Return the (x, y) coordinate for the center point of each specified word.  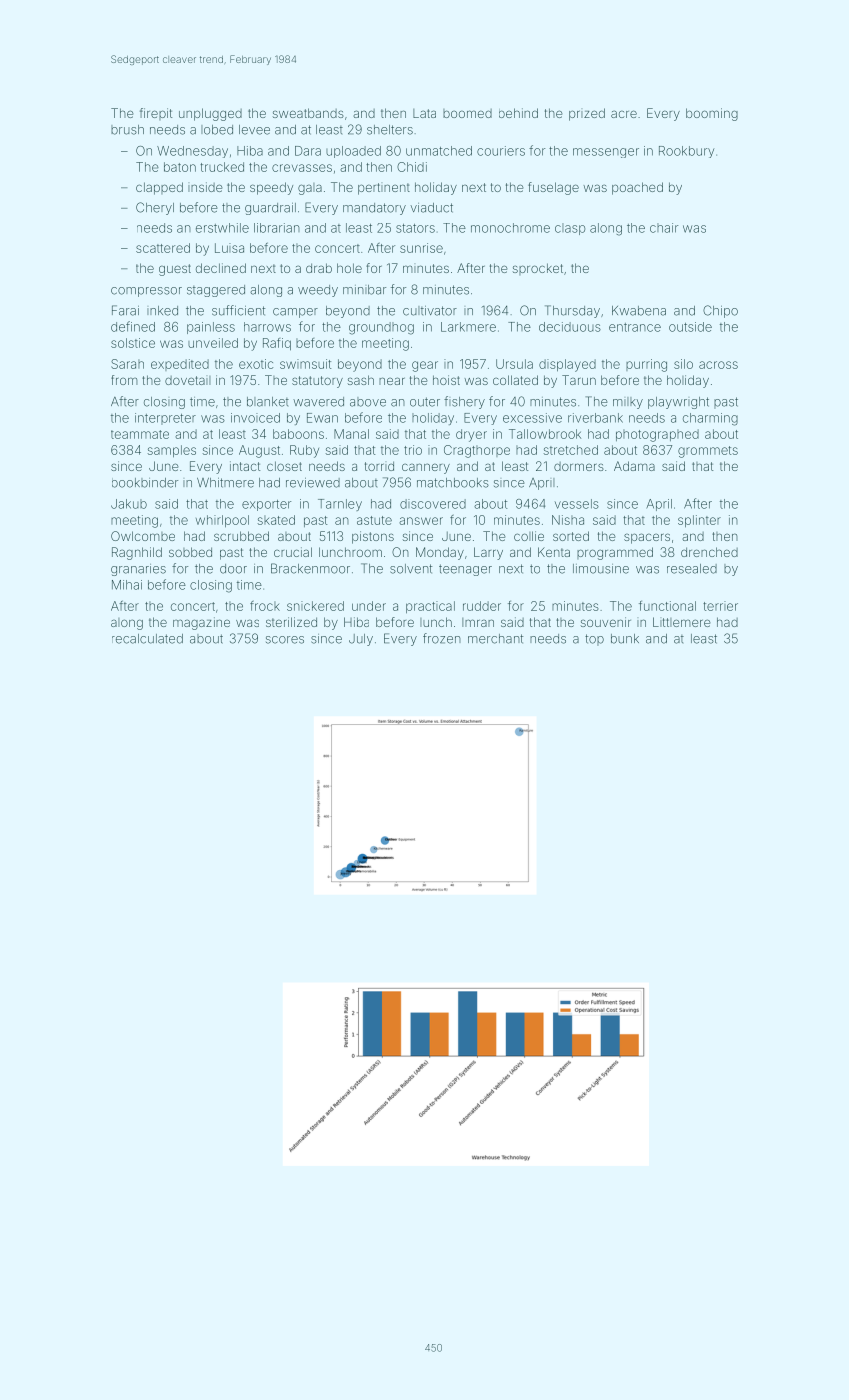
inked (162, 311)
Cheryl (155, 208)
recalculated (147, 639)
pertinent (384, 189)
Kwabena (639, 311)
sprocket (538, 269)
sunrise (421, 248)
